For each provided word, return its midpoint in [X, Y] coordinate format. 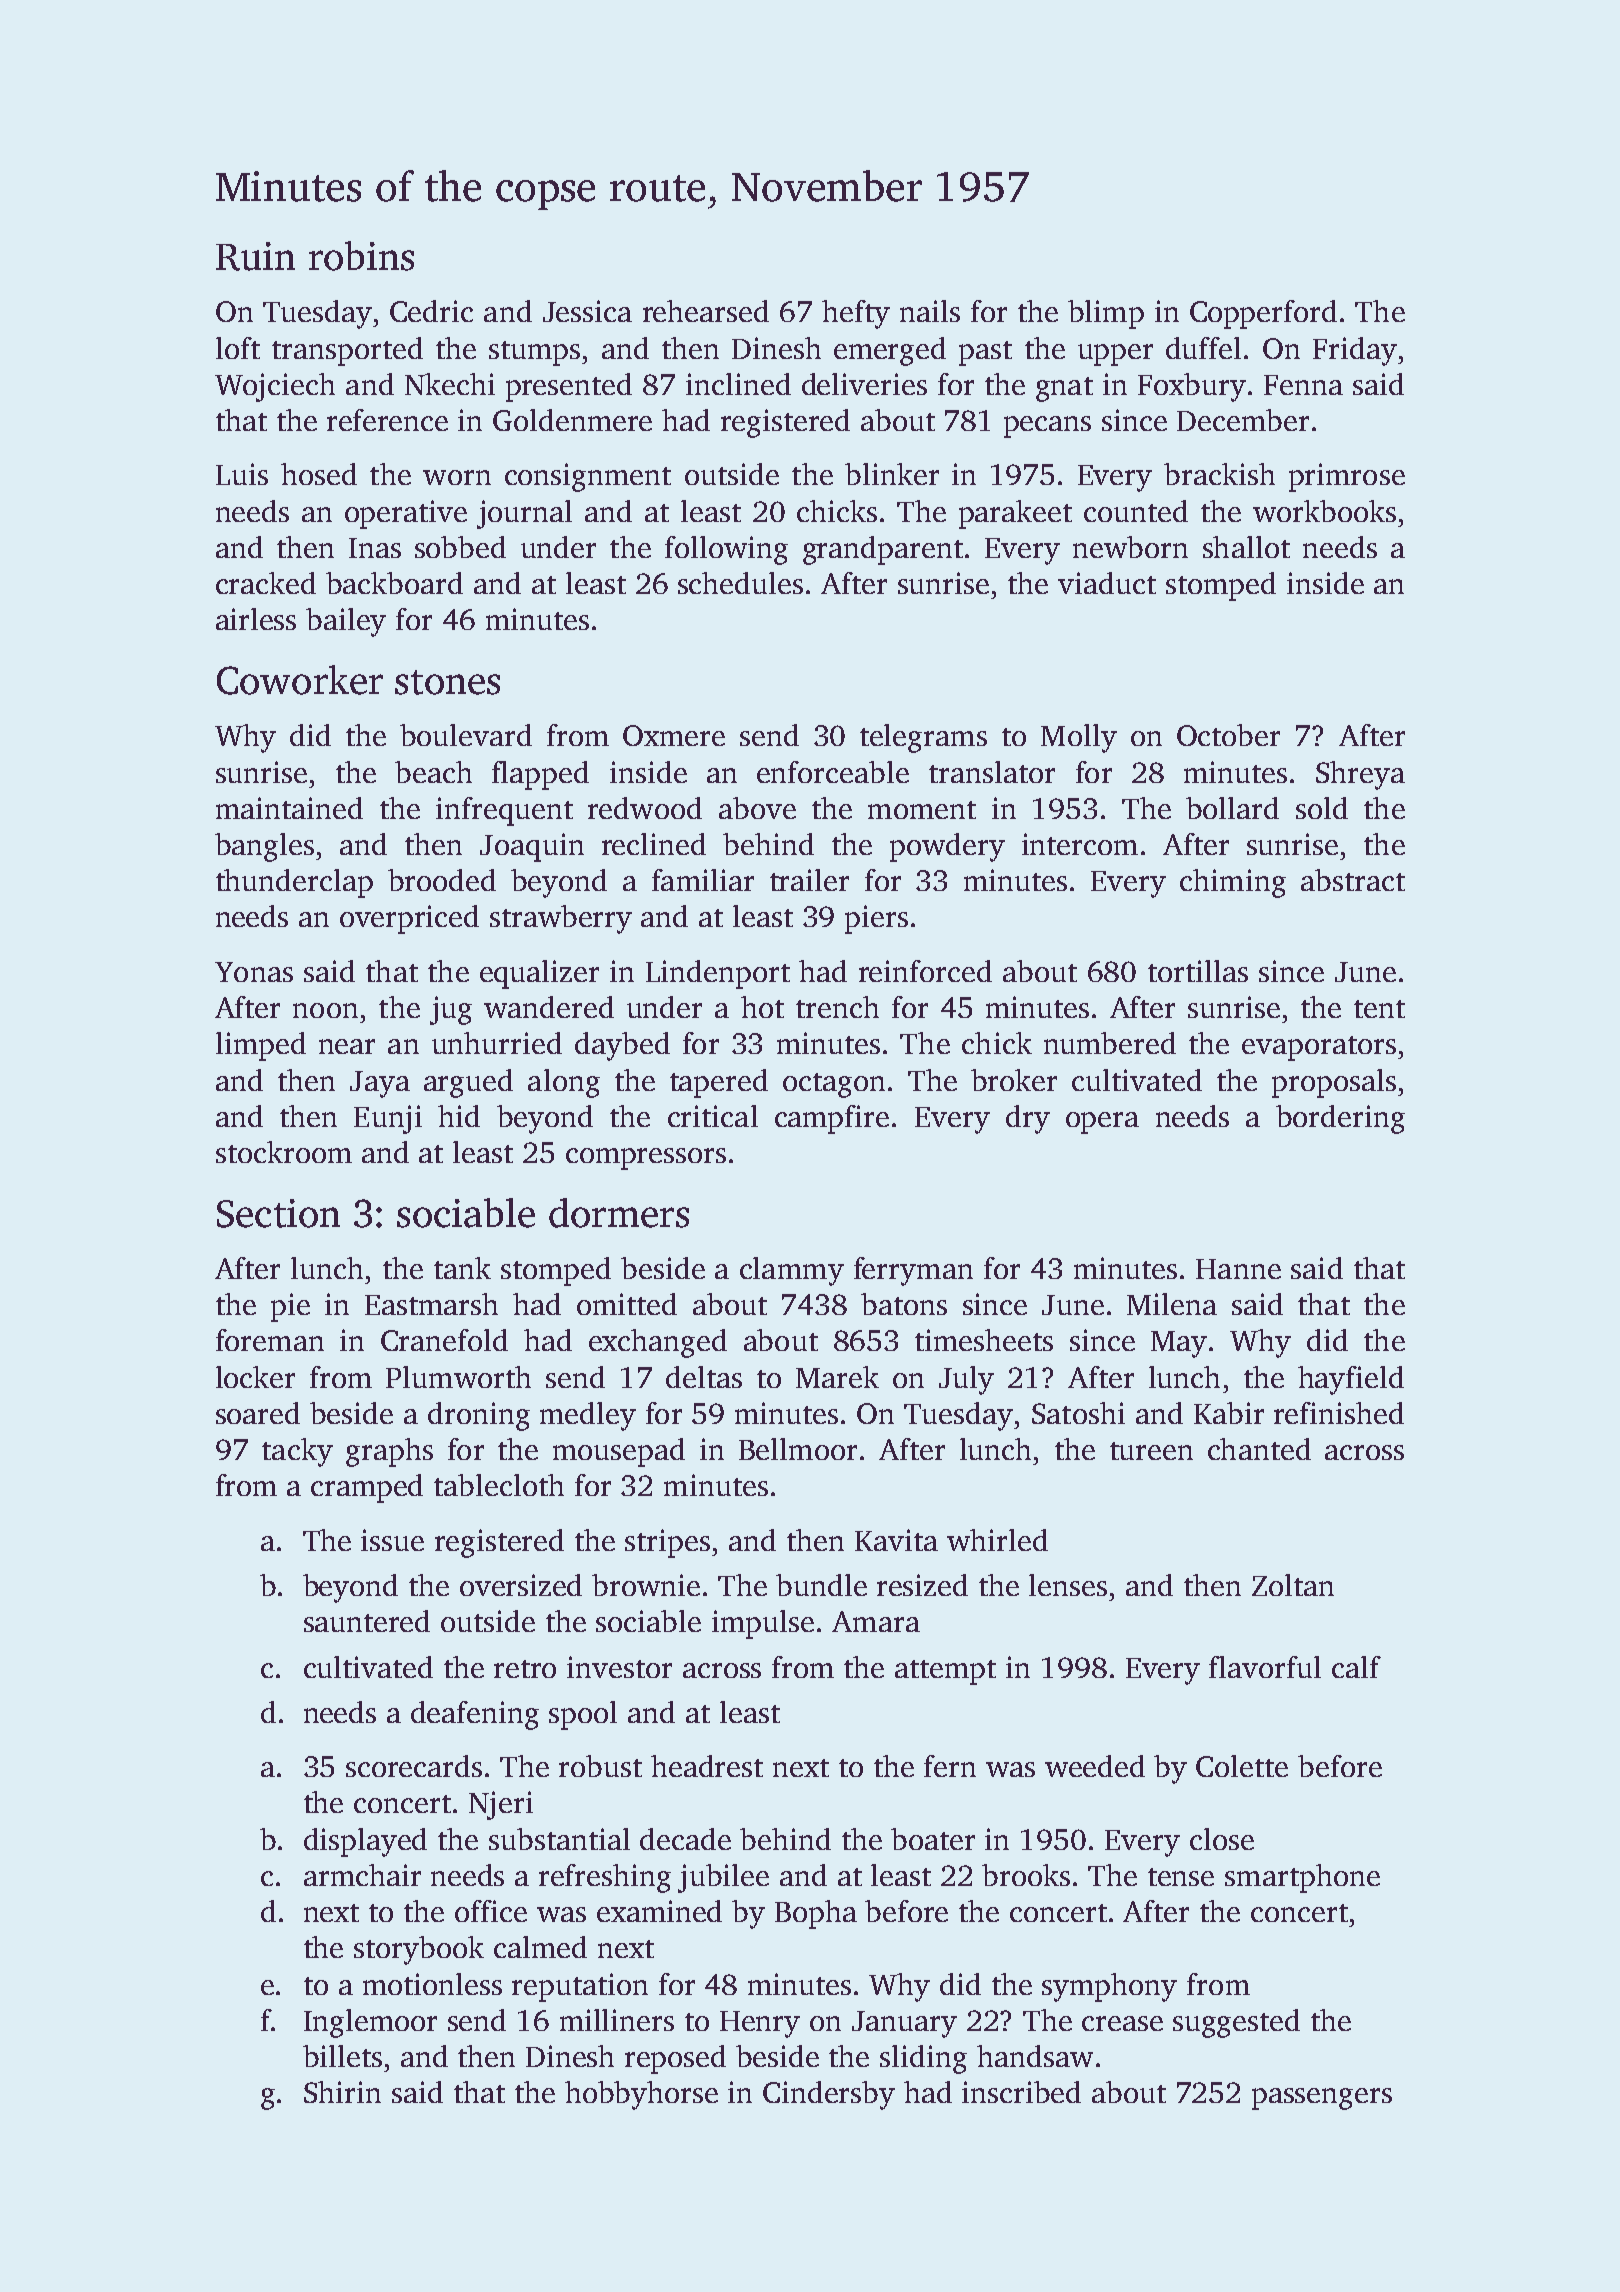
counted [1136, 511]
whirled [997, 1540]
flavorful [1265, 1667]
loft [238, 348]
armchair [362, 1875]
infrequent [504, 811]
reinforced [925, 971]
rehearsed [706, 311]
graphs [389, 1452]
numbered [1110, 1043]
